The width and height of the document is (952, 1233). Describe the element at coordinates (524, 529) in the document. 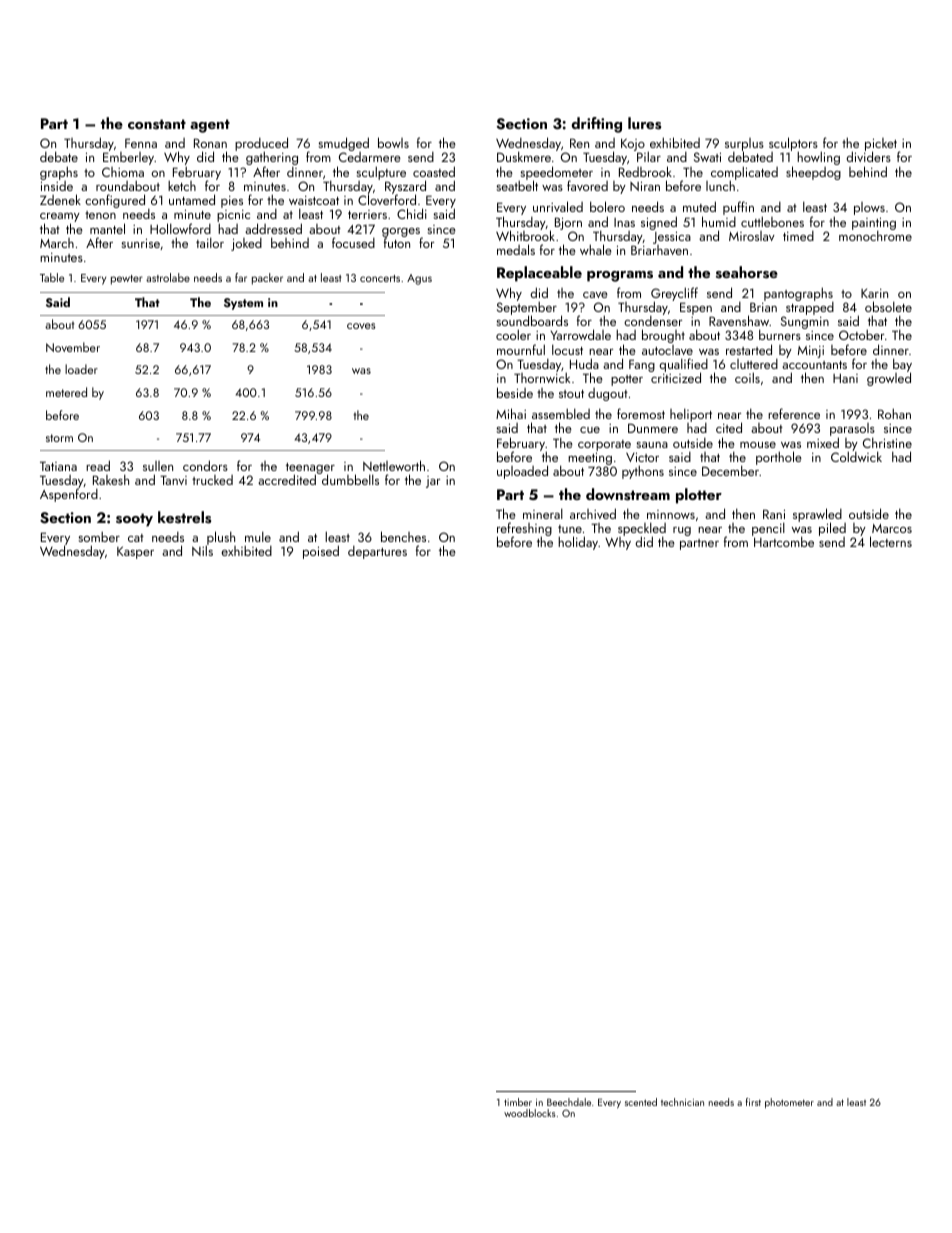

I see `refreshing` at that location.
